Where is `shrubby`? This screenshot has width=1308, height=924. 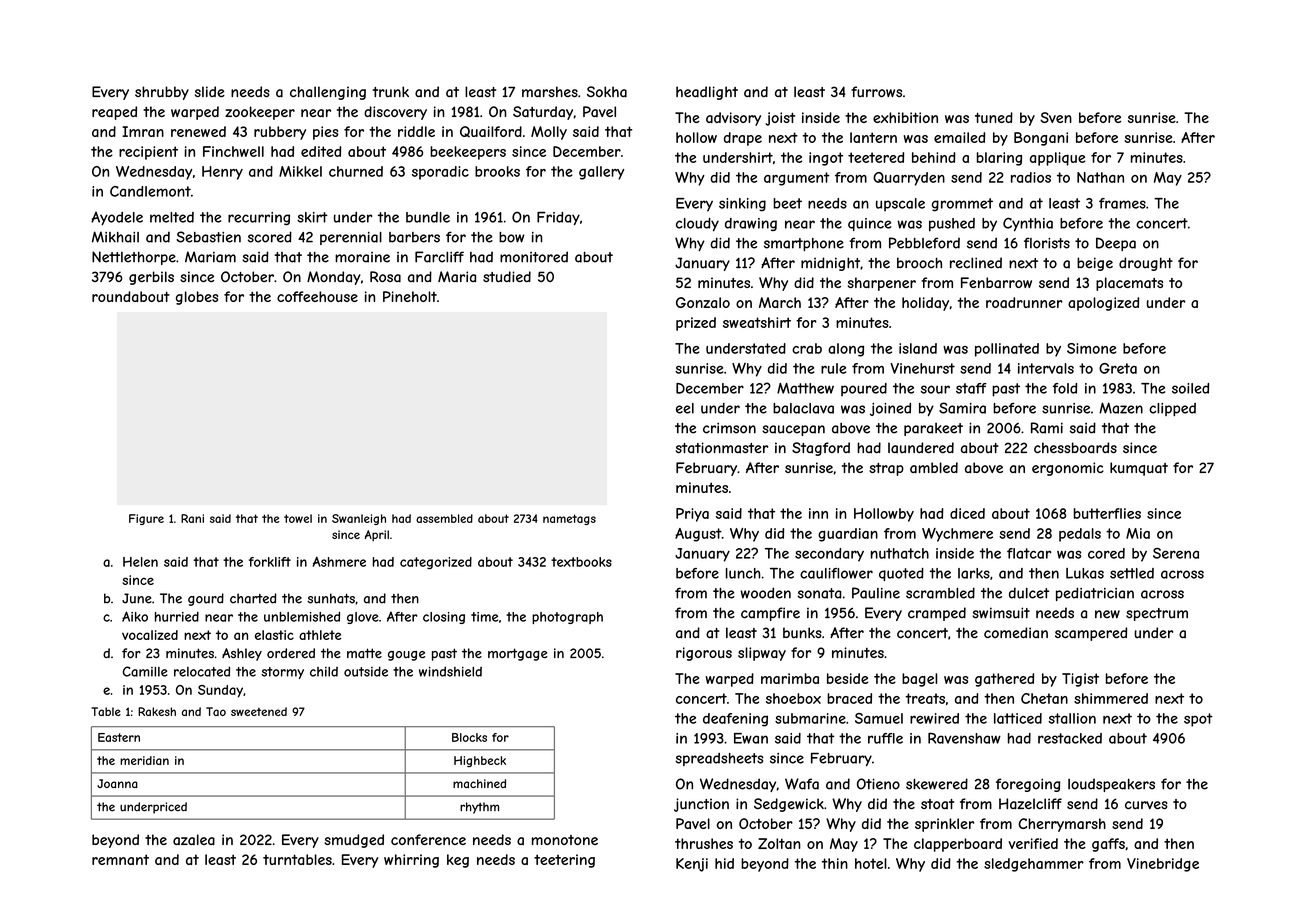 shrubby is located at coordinates (162, 93).
